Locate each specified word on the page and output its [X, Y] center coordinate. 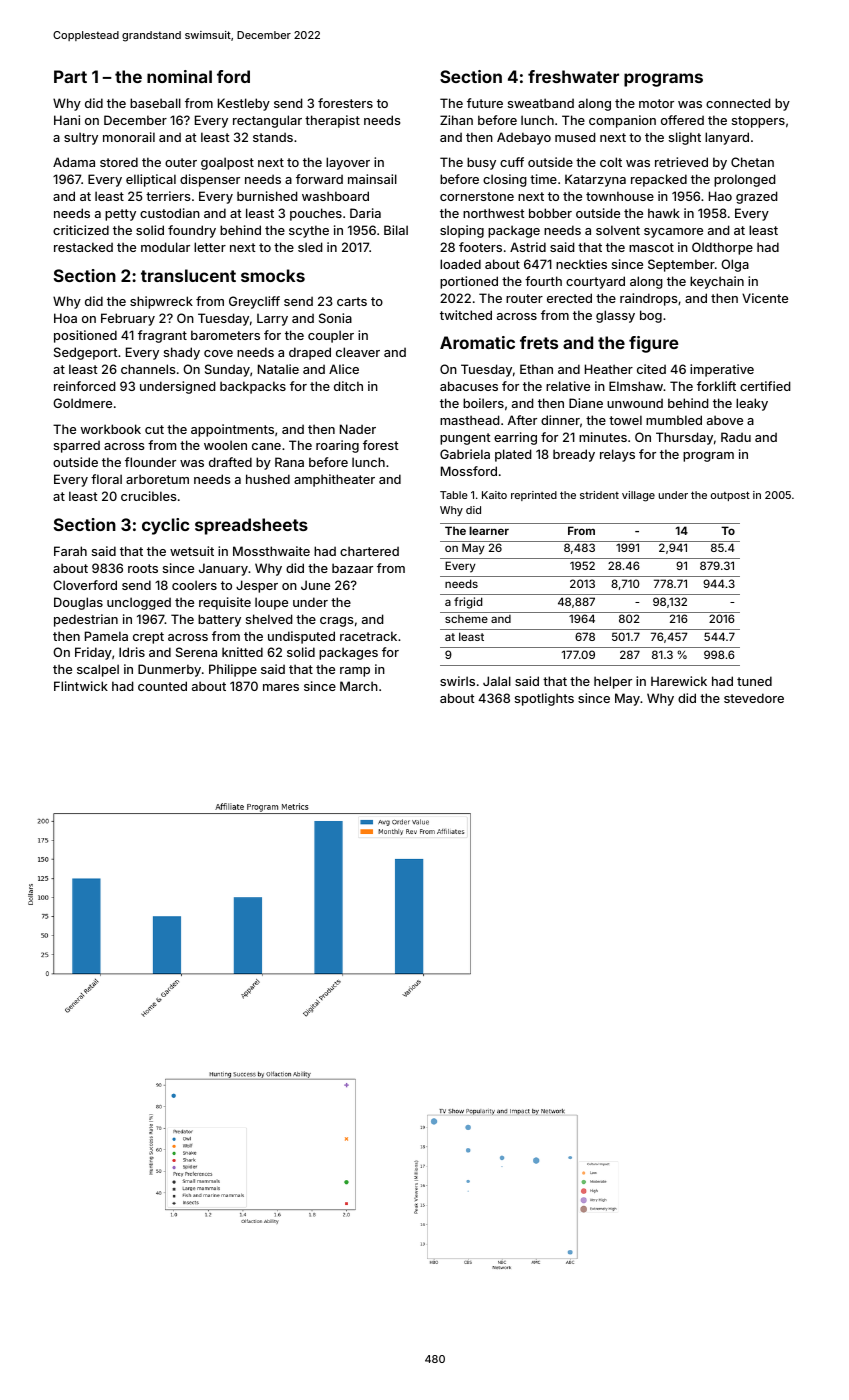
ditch [348, 386]
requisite [225, 603]
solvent [618, 230]
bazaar [352, 568]
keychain [717, 282]
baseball [155, 103]
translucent [188, 275]
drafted [230, 462]
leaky [752, 404]
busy [481, 163]
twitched [466, 315]
